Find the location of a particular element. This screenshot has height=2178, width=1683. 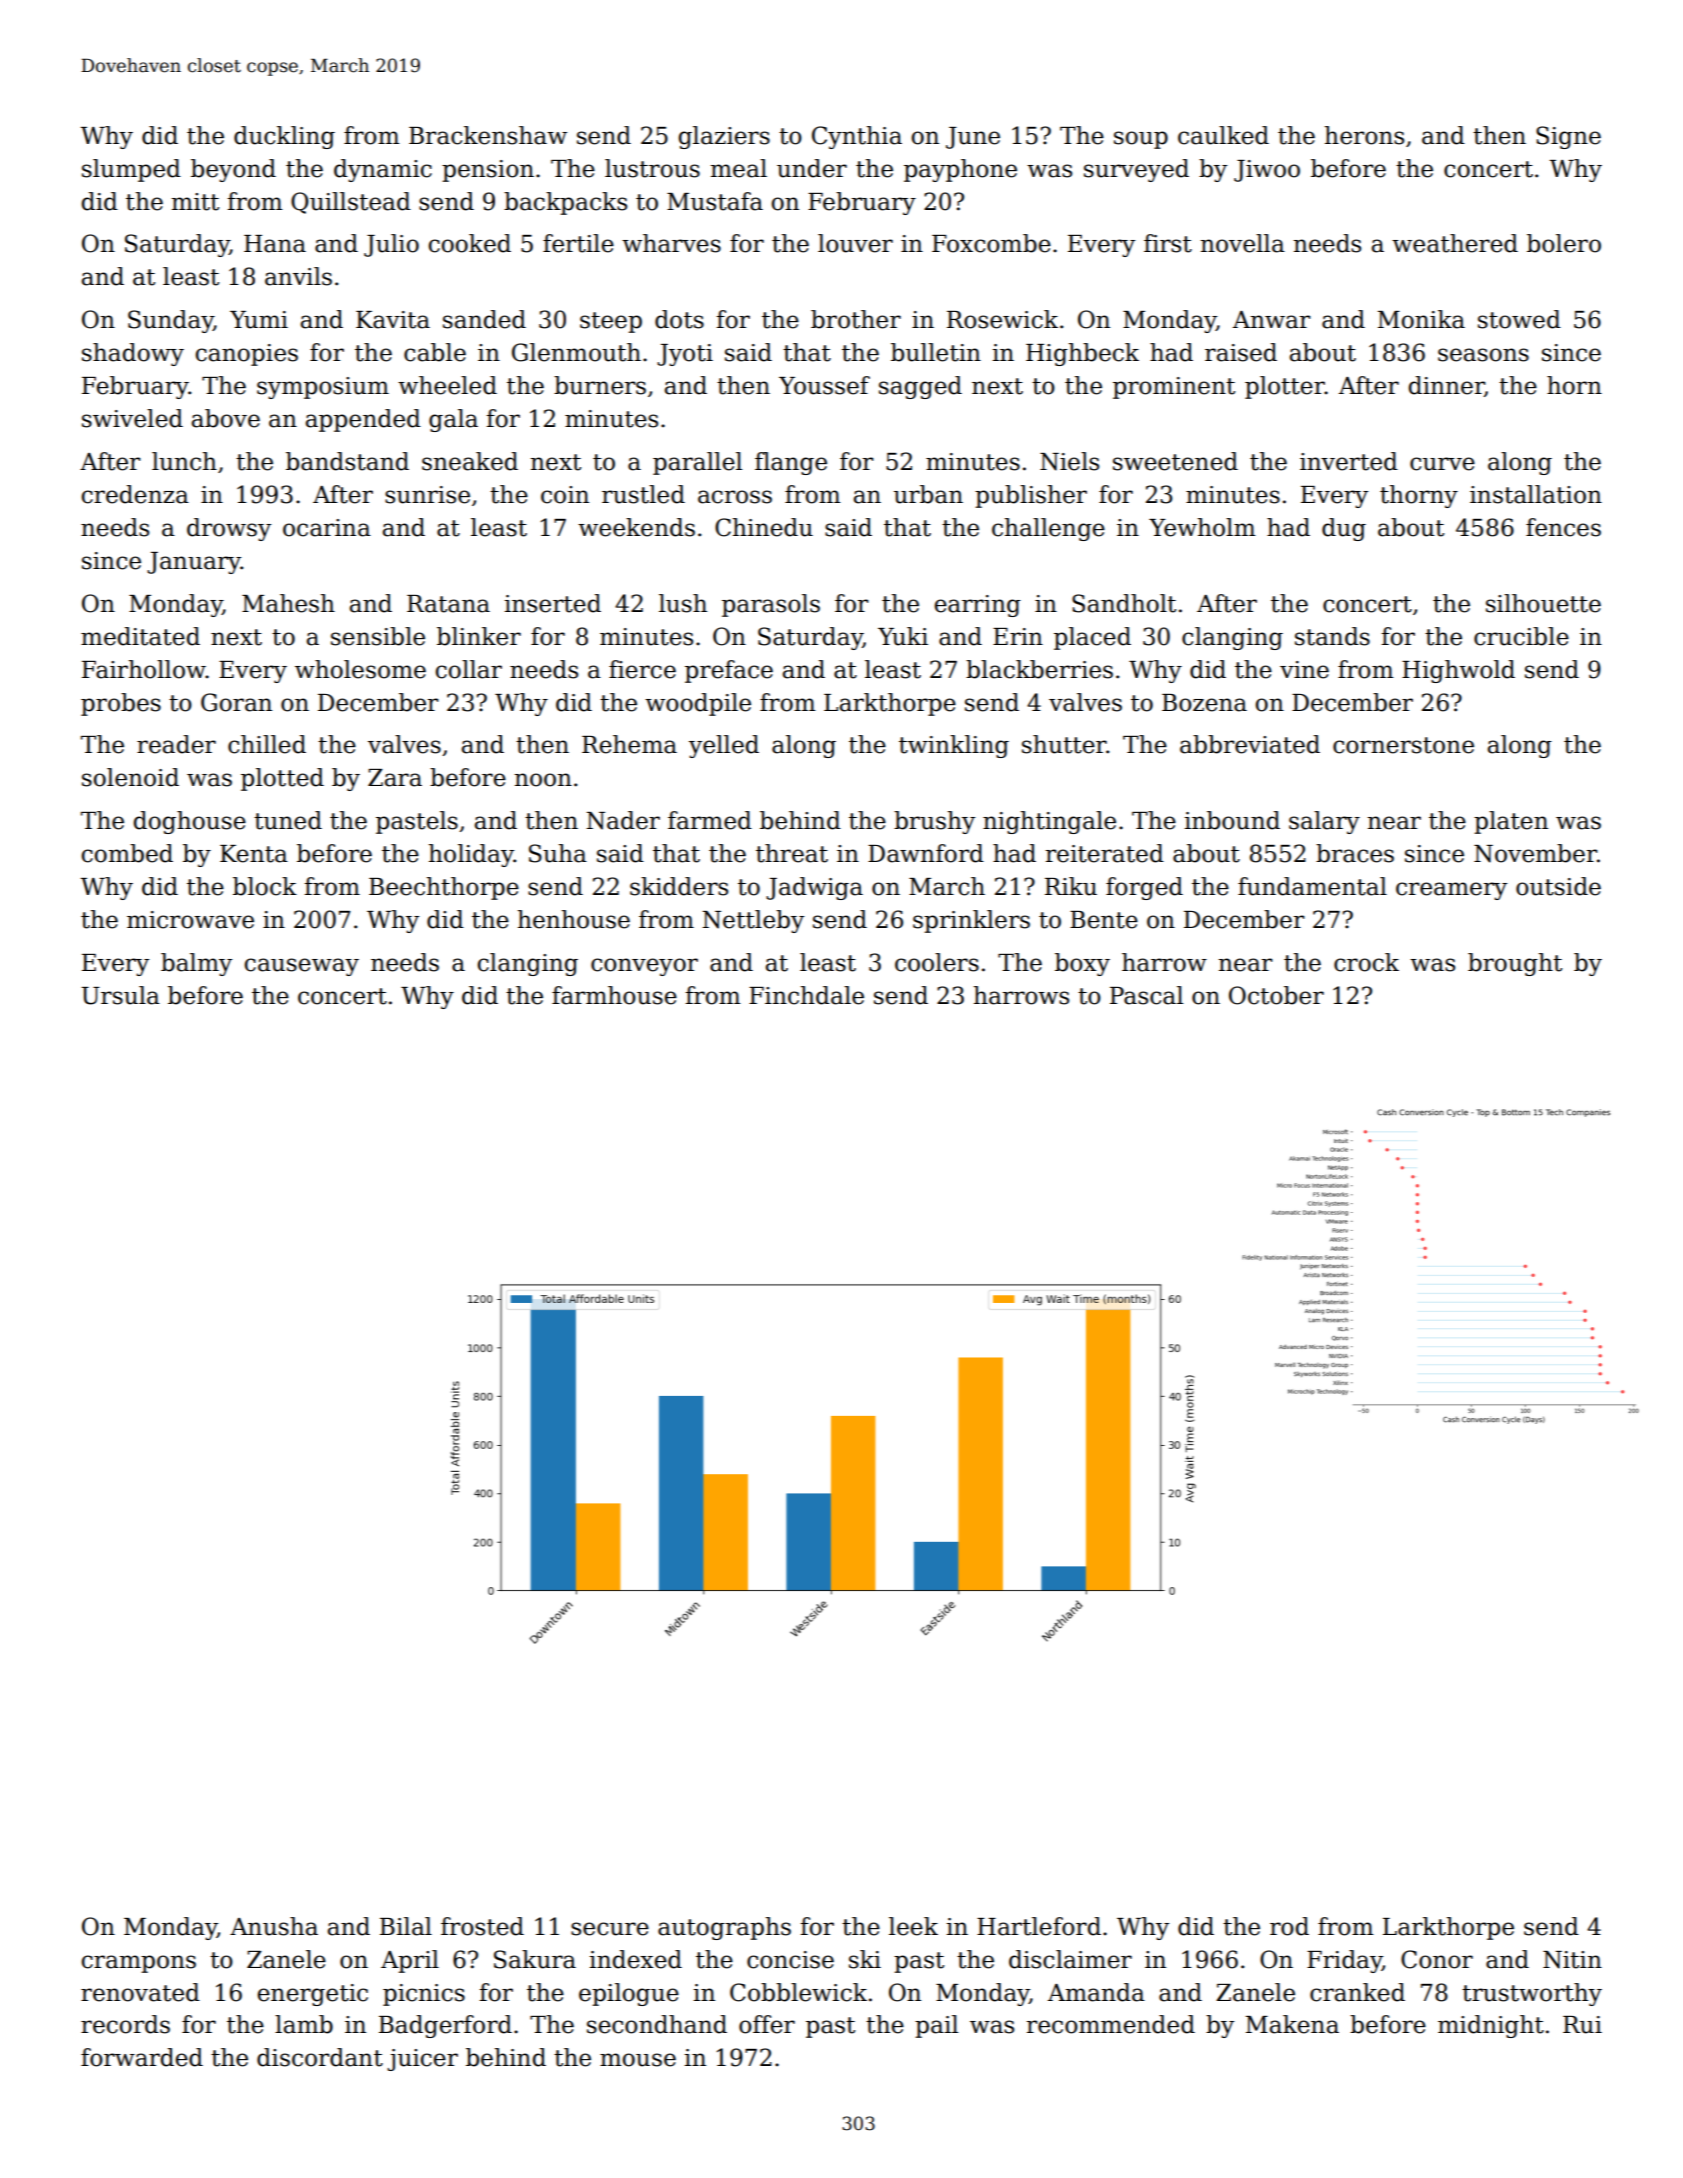

Ursula is located at coordinates (120, 995).
